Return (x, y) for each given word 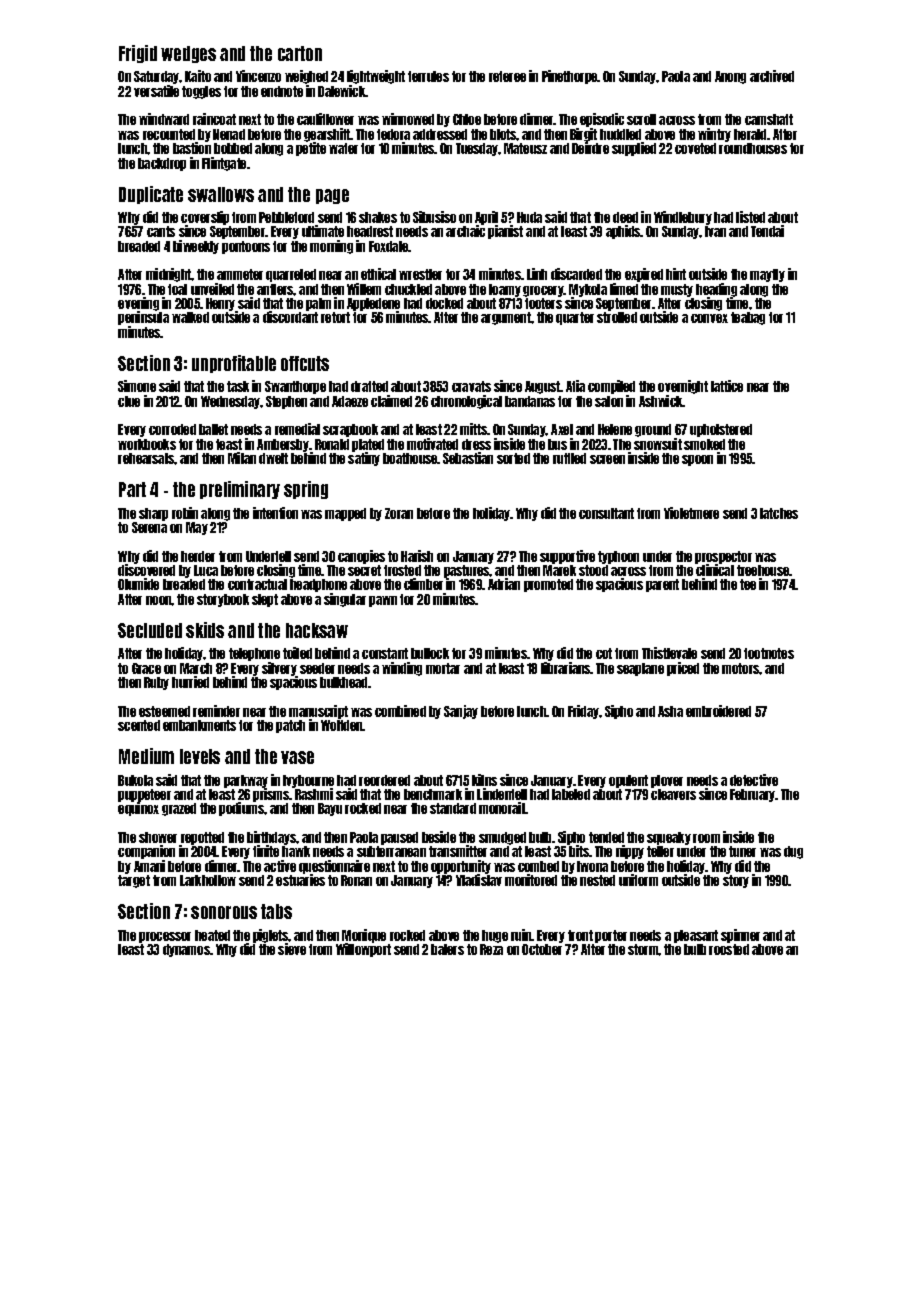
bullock (430, 653)
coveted (695, 148)
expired (644, 275)
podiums (241, 809)
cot (604, 653)
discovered (146, 570)
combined (400, 711)
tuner (742, 851)
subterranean (391, 851)
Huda (529, 217)
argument (506, 318)
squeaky (669, 838)
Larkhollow (208, 880)
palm (318, 304)
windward (164, 119)
